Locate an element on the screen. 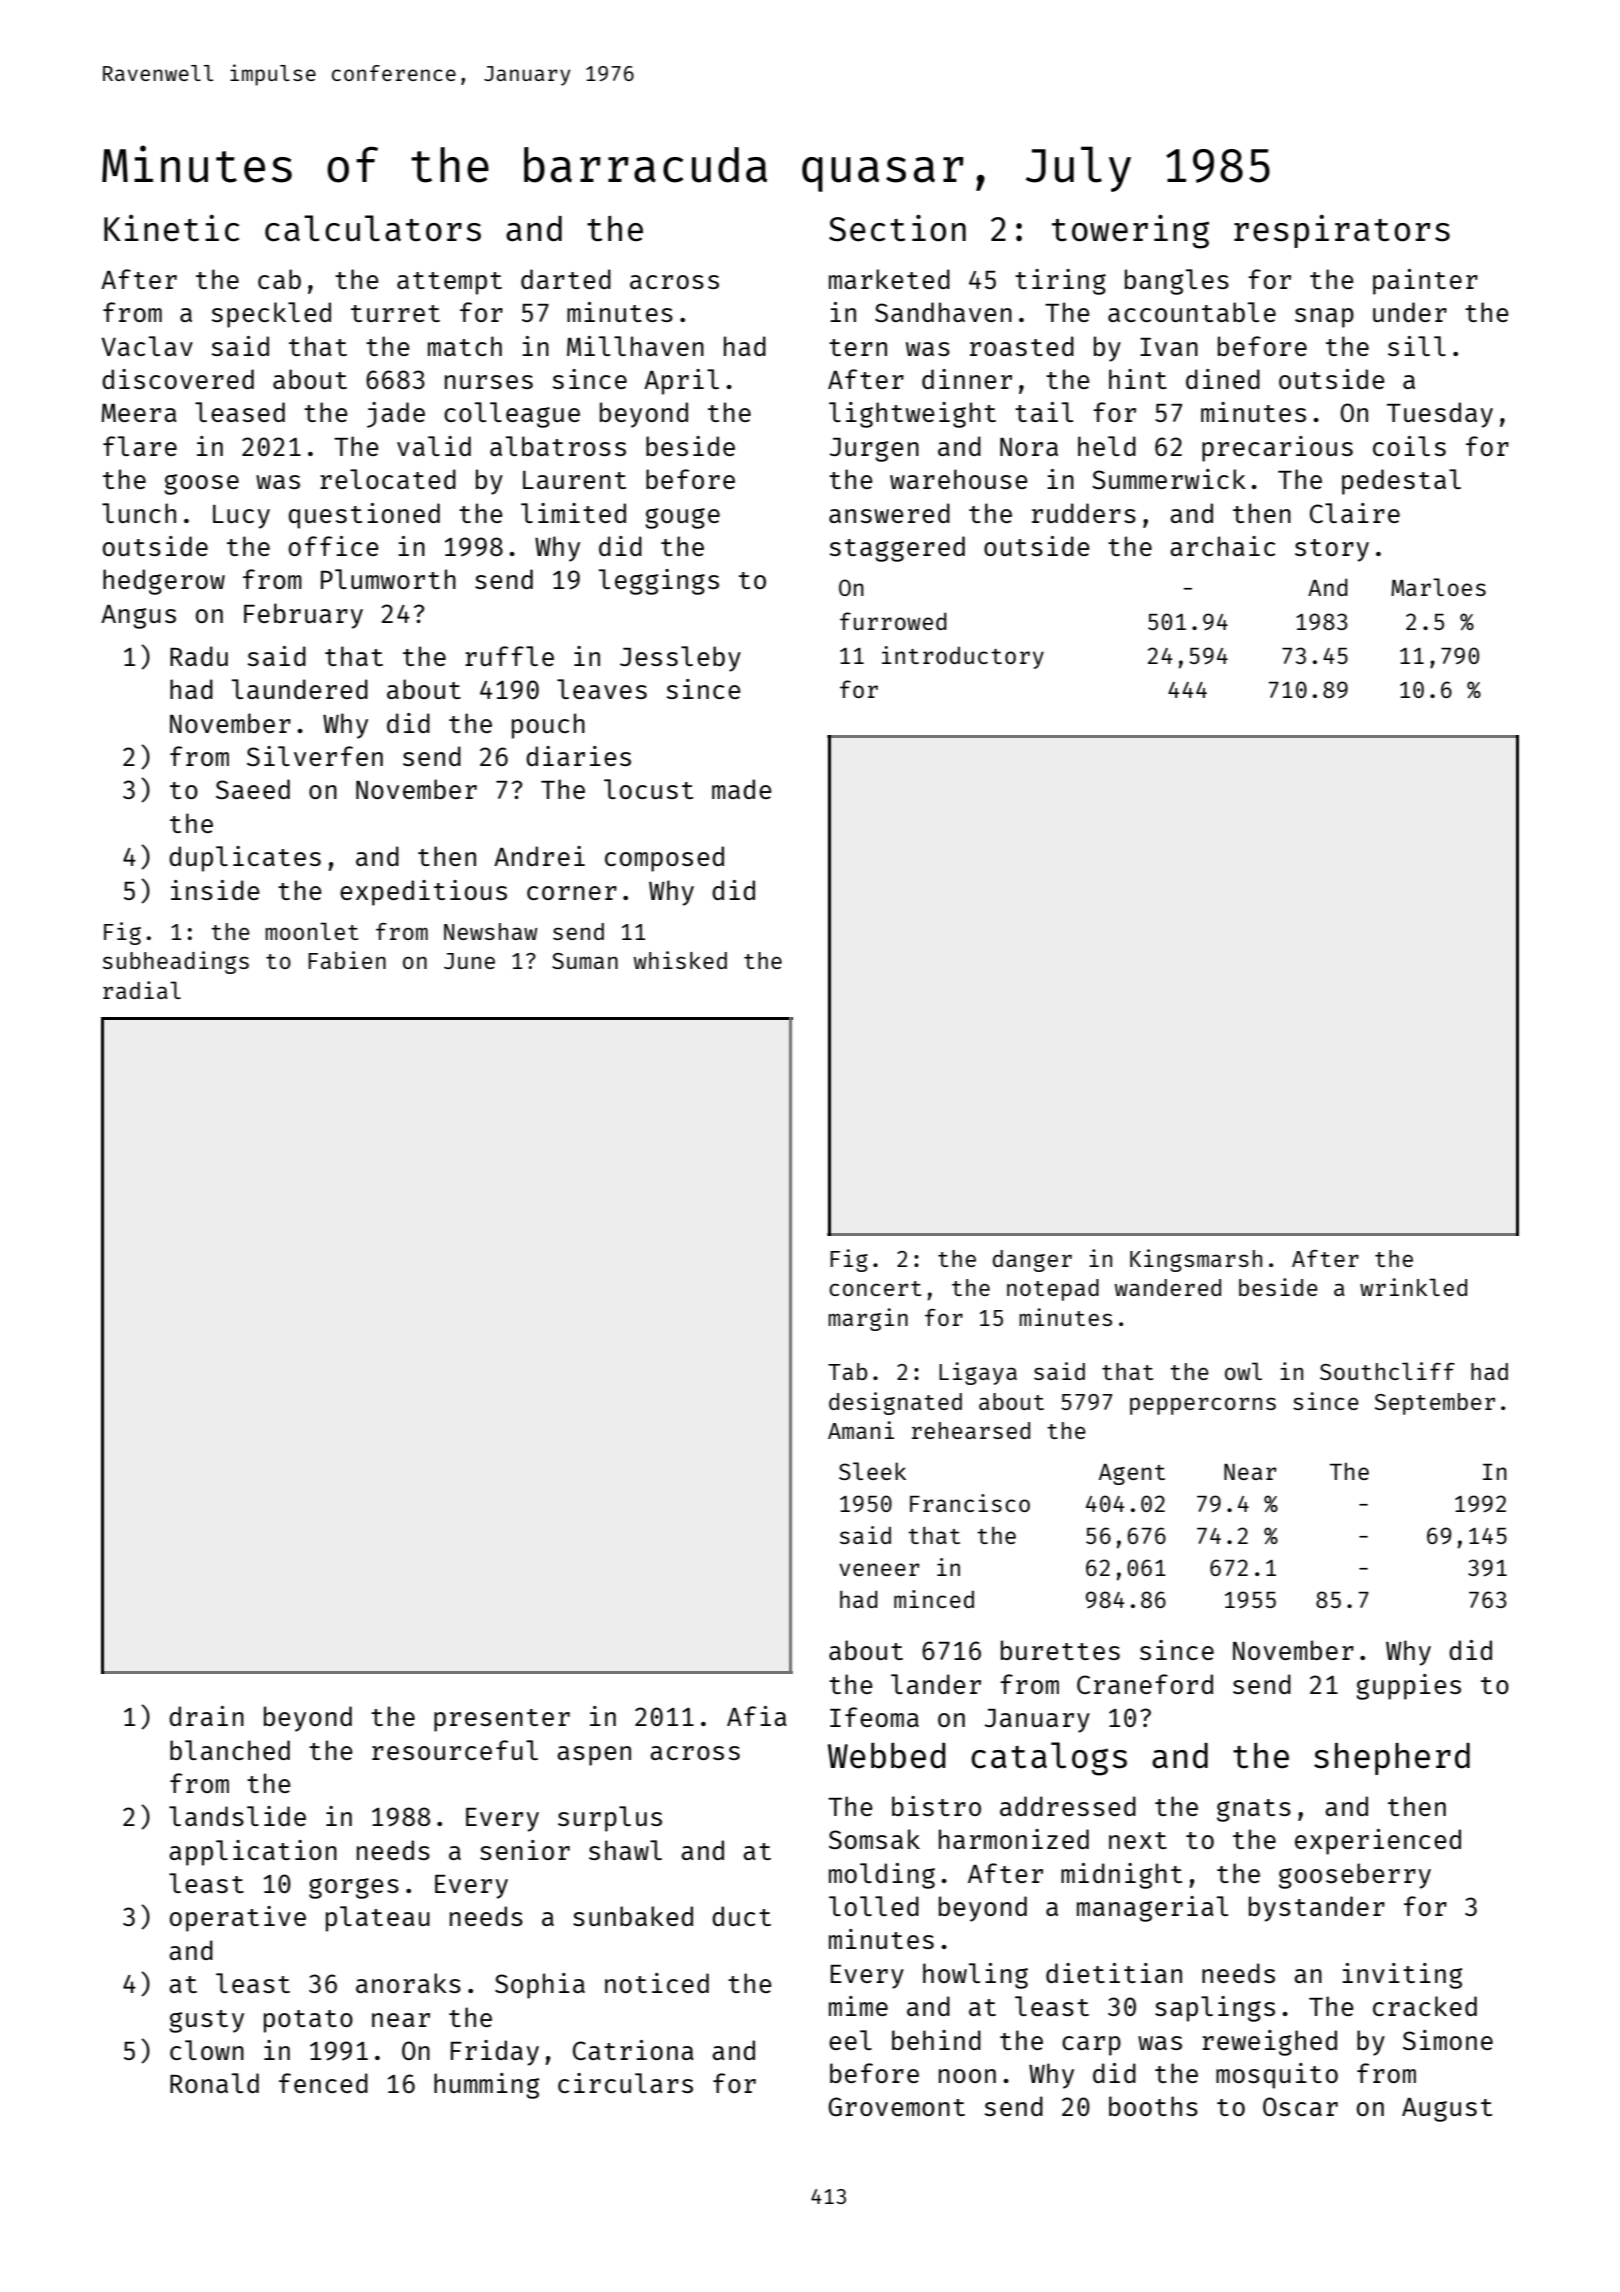 The image size is (1620, 2292). radial is located at coordinates (142, 990).
